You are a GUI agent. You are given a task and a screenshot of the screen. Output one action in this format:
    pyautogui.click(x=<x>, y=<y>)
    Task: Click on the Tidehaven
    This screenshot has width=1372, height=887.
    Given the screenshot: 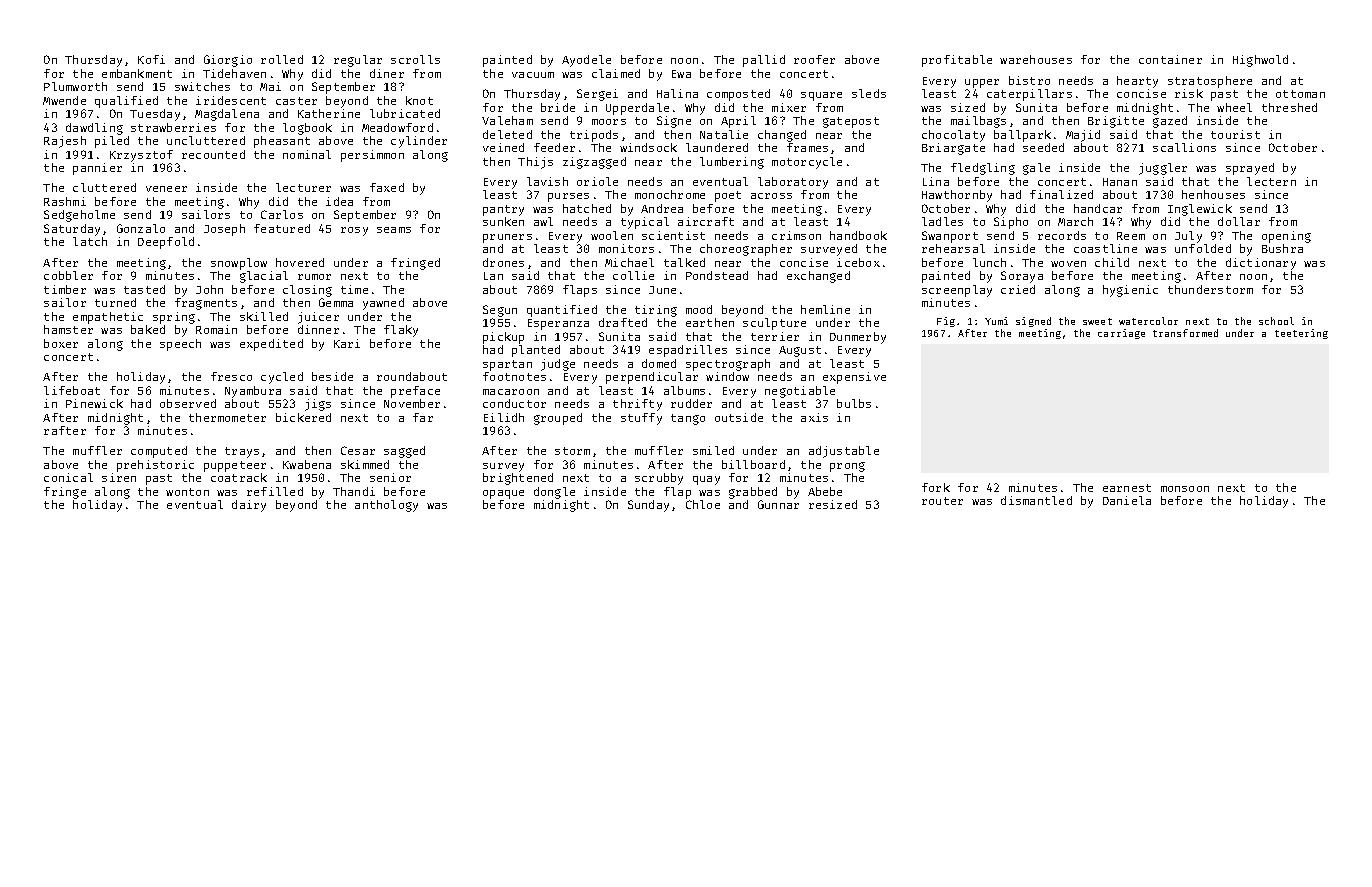 What is the action you would take?
    pyautogui.click(x=234, y=73)
